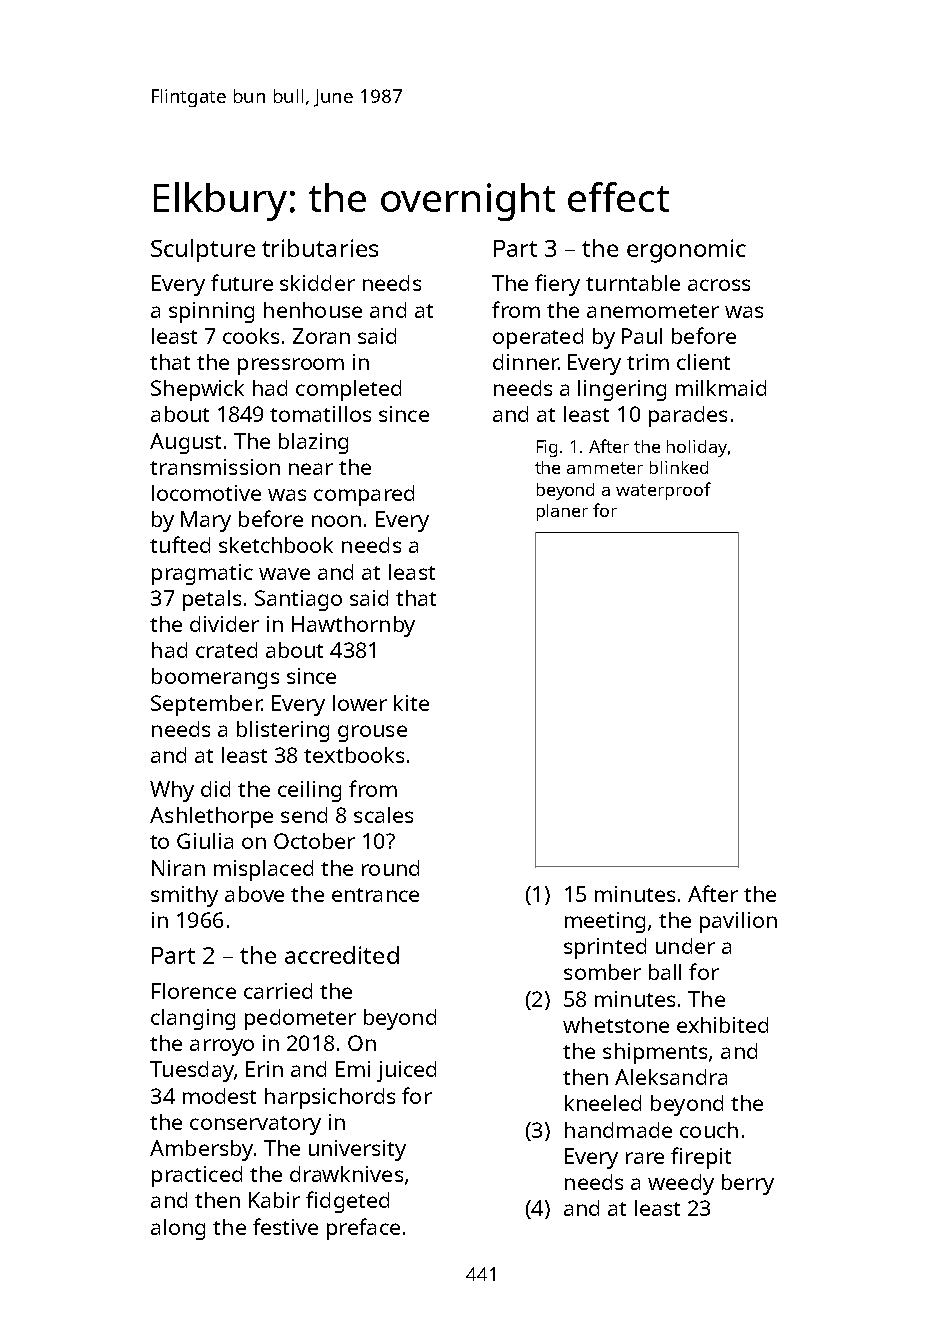 This screenshot has width=932, height=1322. Describe the element at coordinates (320, 248) in the screenshot. I see `tributaries` at that location.
